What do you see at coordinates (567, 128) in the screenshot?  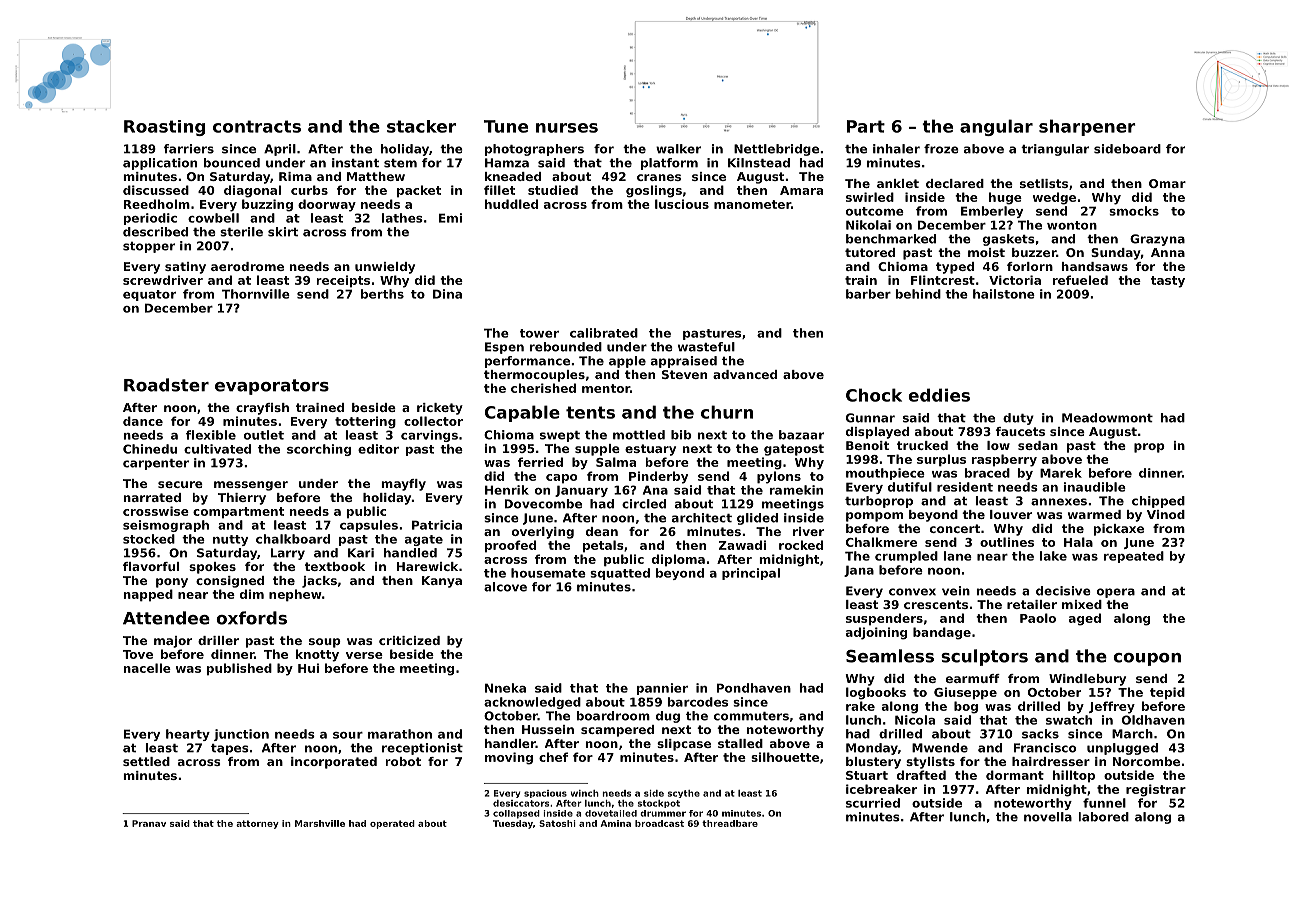 I see `nurses` at bounding box center [567, 128].
